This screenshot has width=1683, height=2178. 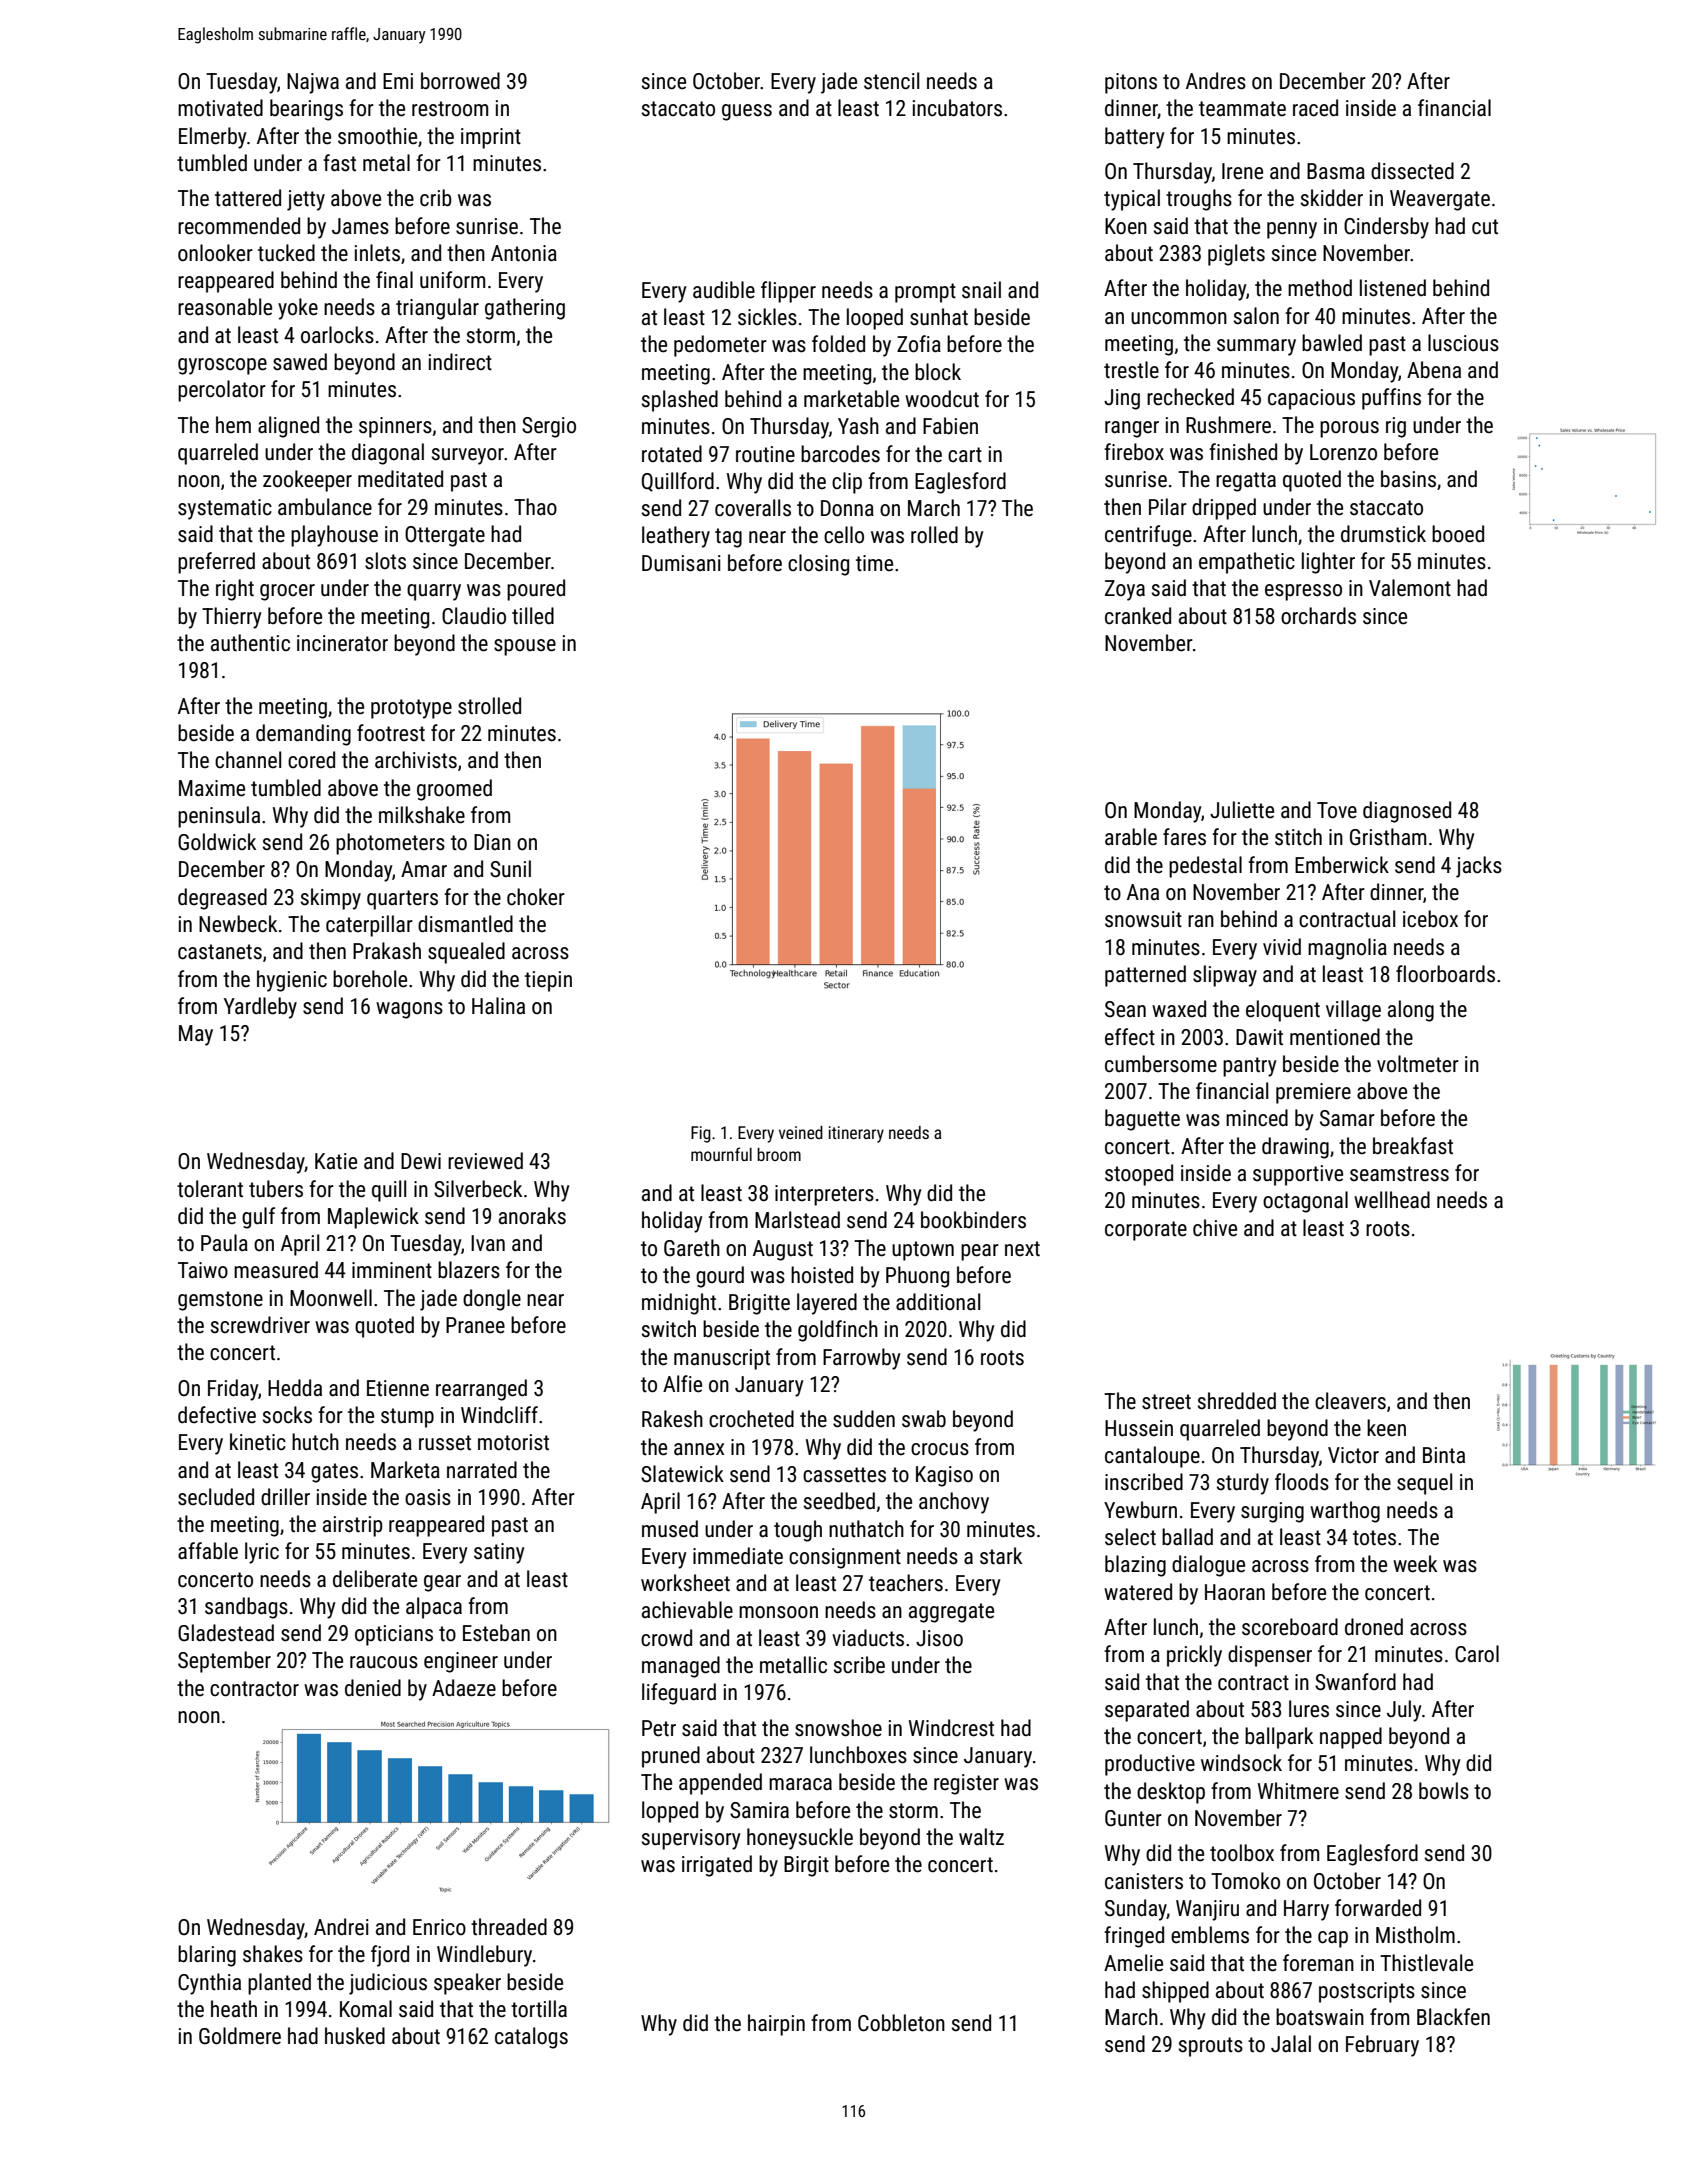 I want to click on seamstress, so click(x=1399, y=1174).
